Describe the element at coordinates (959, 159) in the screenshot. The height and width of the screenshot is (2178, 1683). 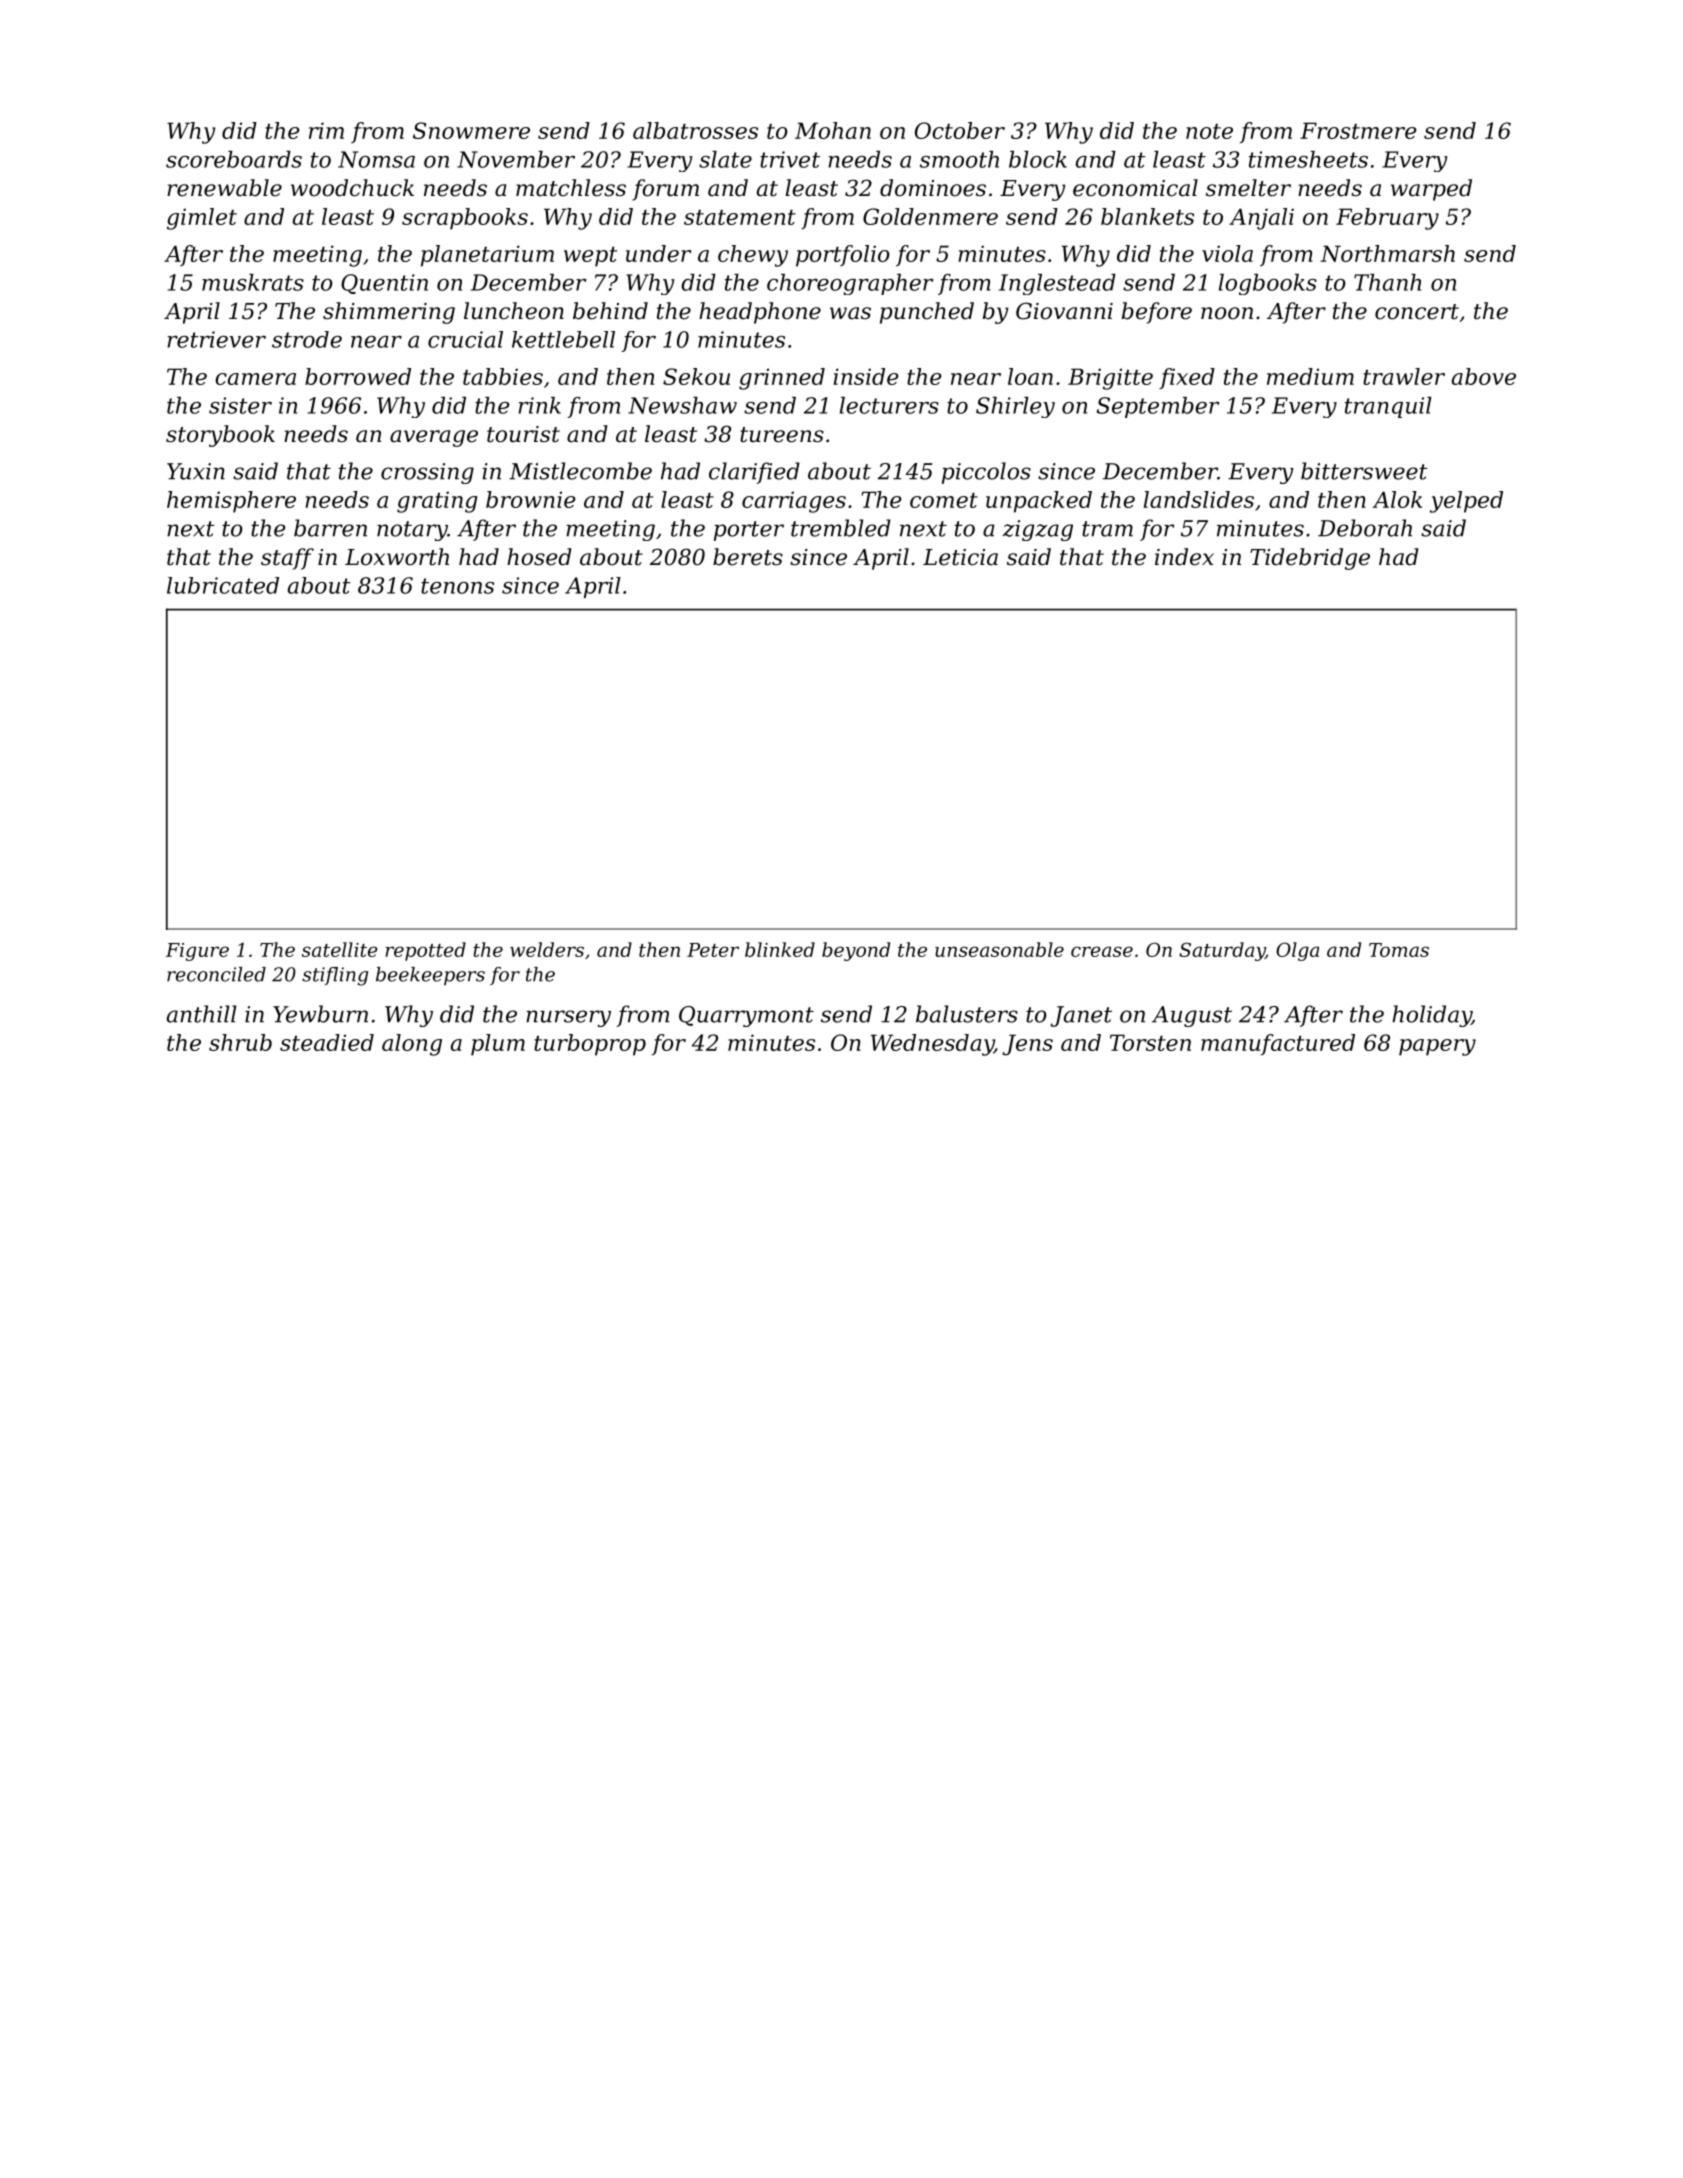
I see `smooth` at that location.
